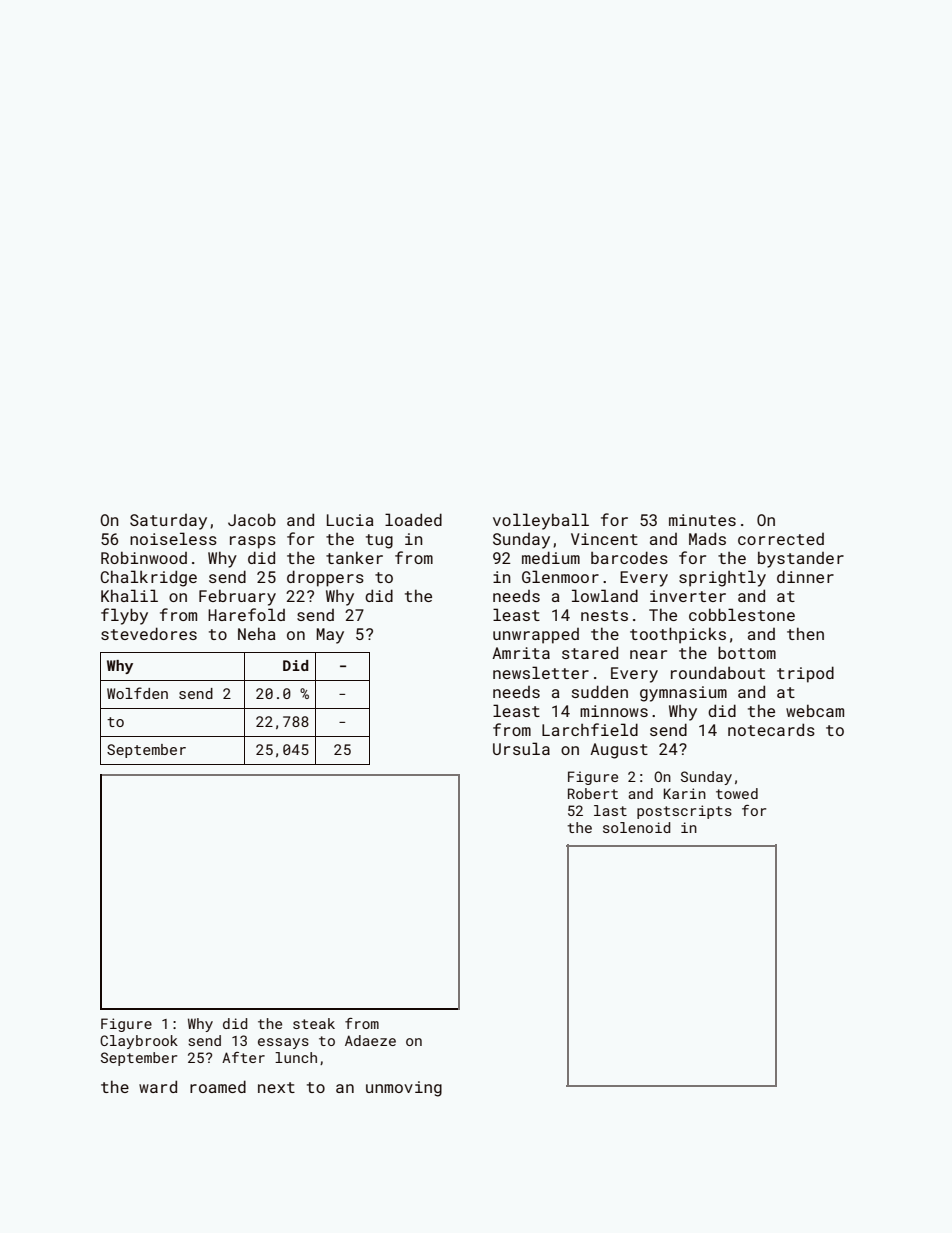  I want to click on then, so click(805, 633).
